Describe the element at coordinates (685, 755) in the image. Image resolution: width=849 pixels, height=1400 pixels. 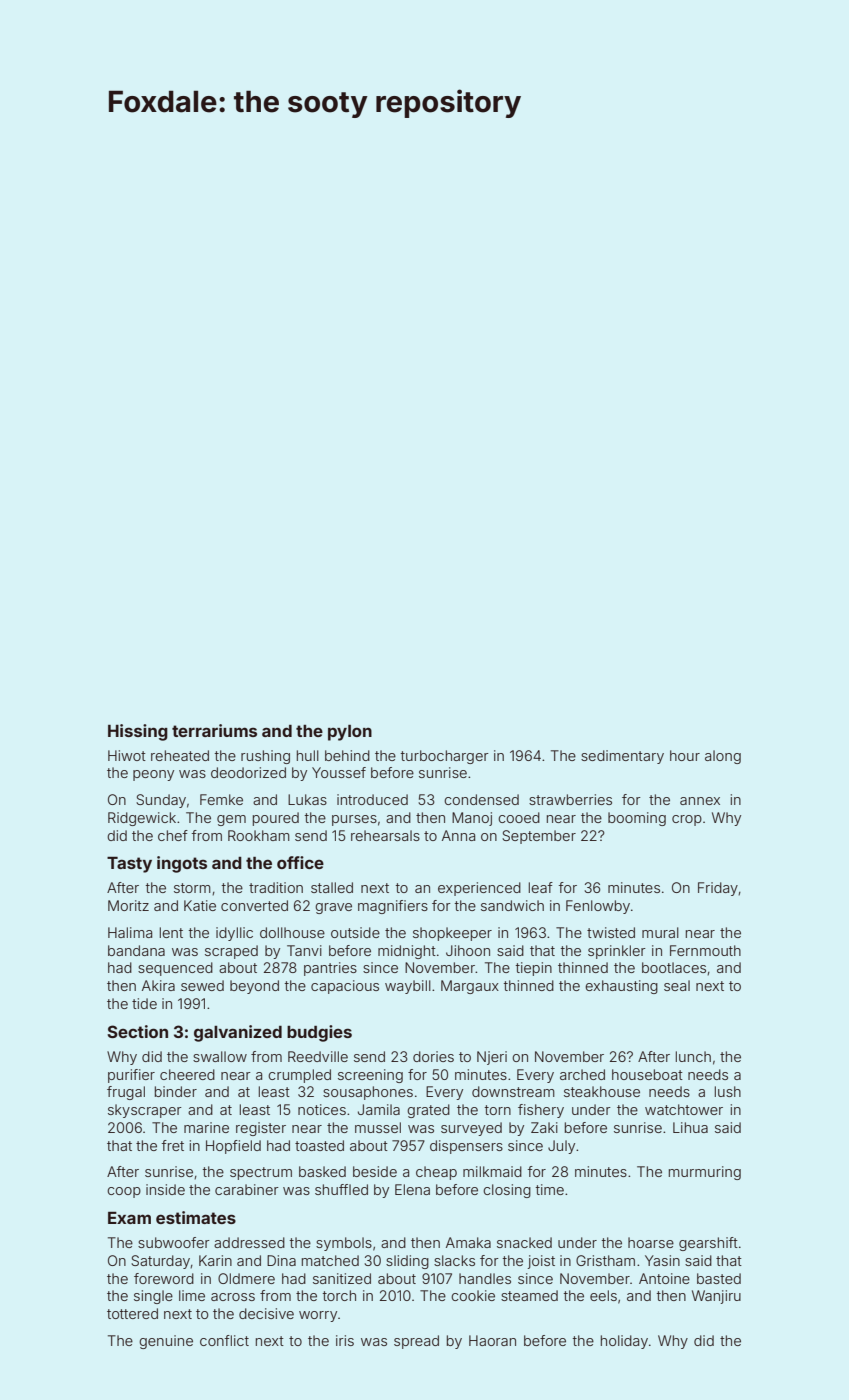
I see `hour` at that location.
